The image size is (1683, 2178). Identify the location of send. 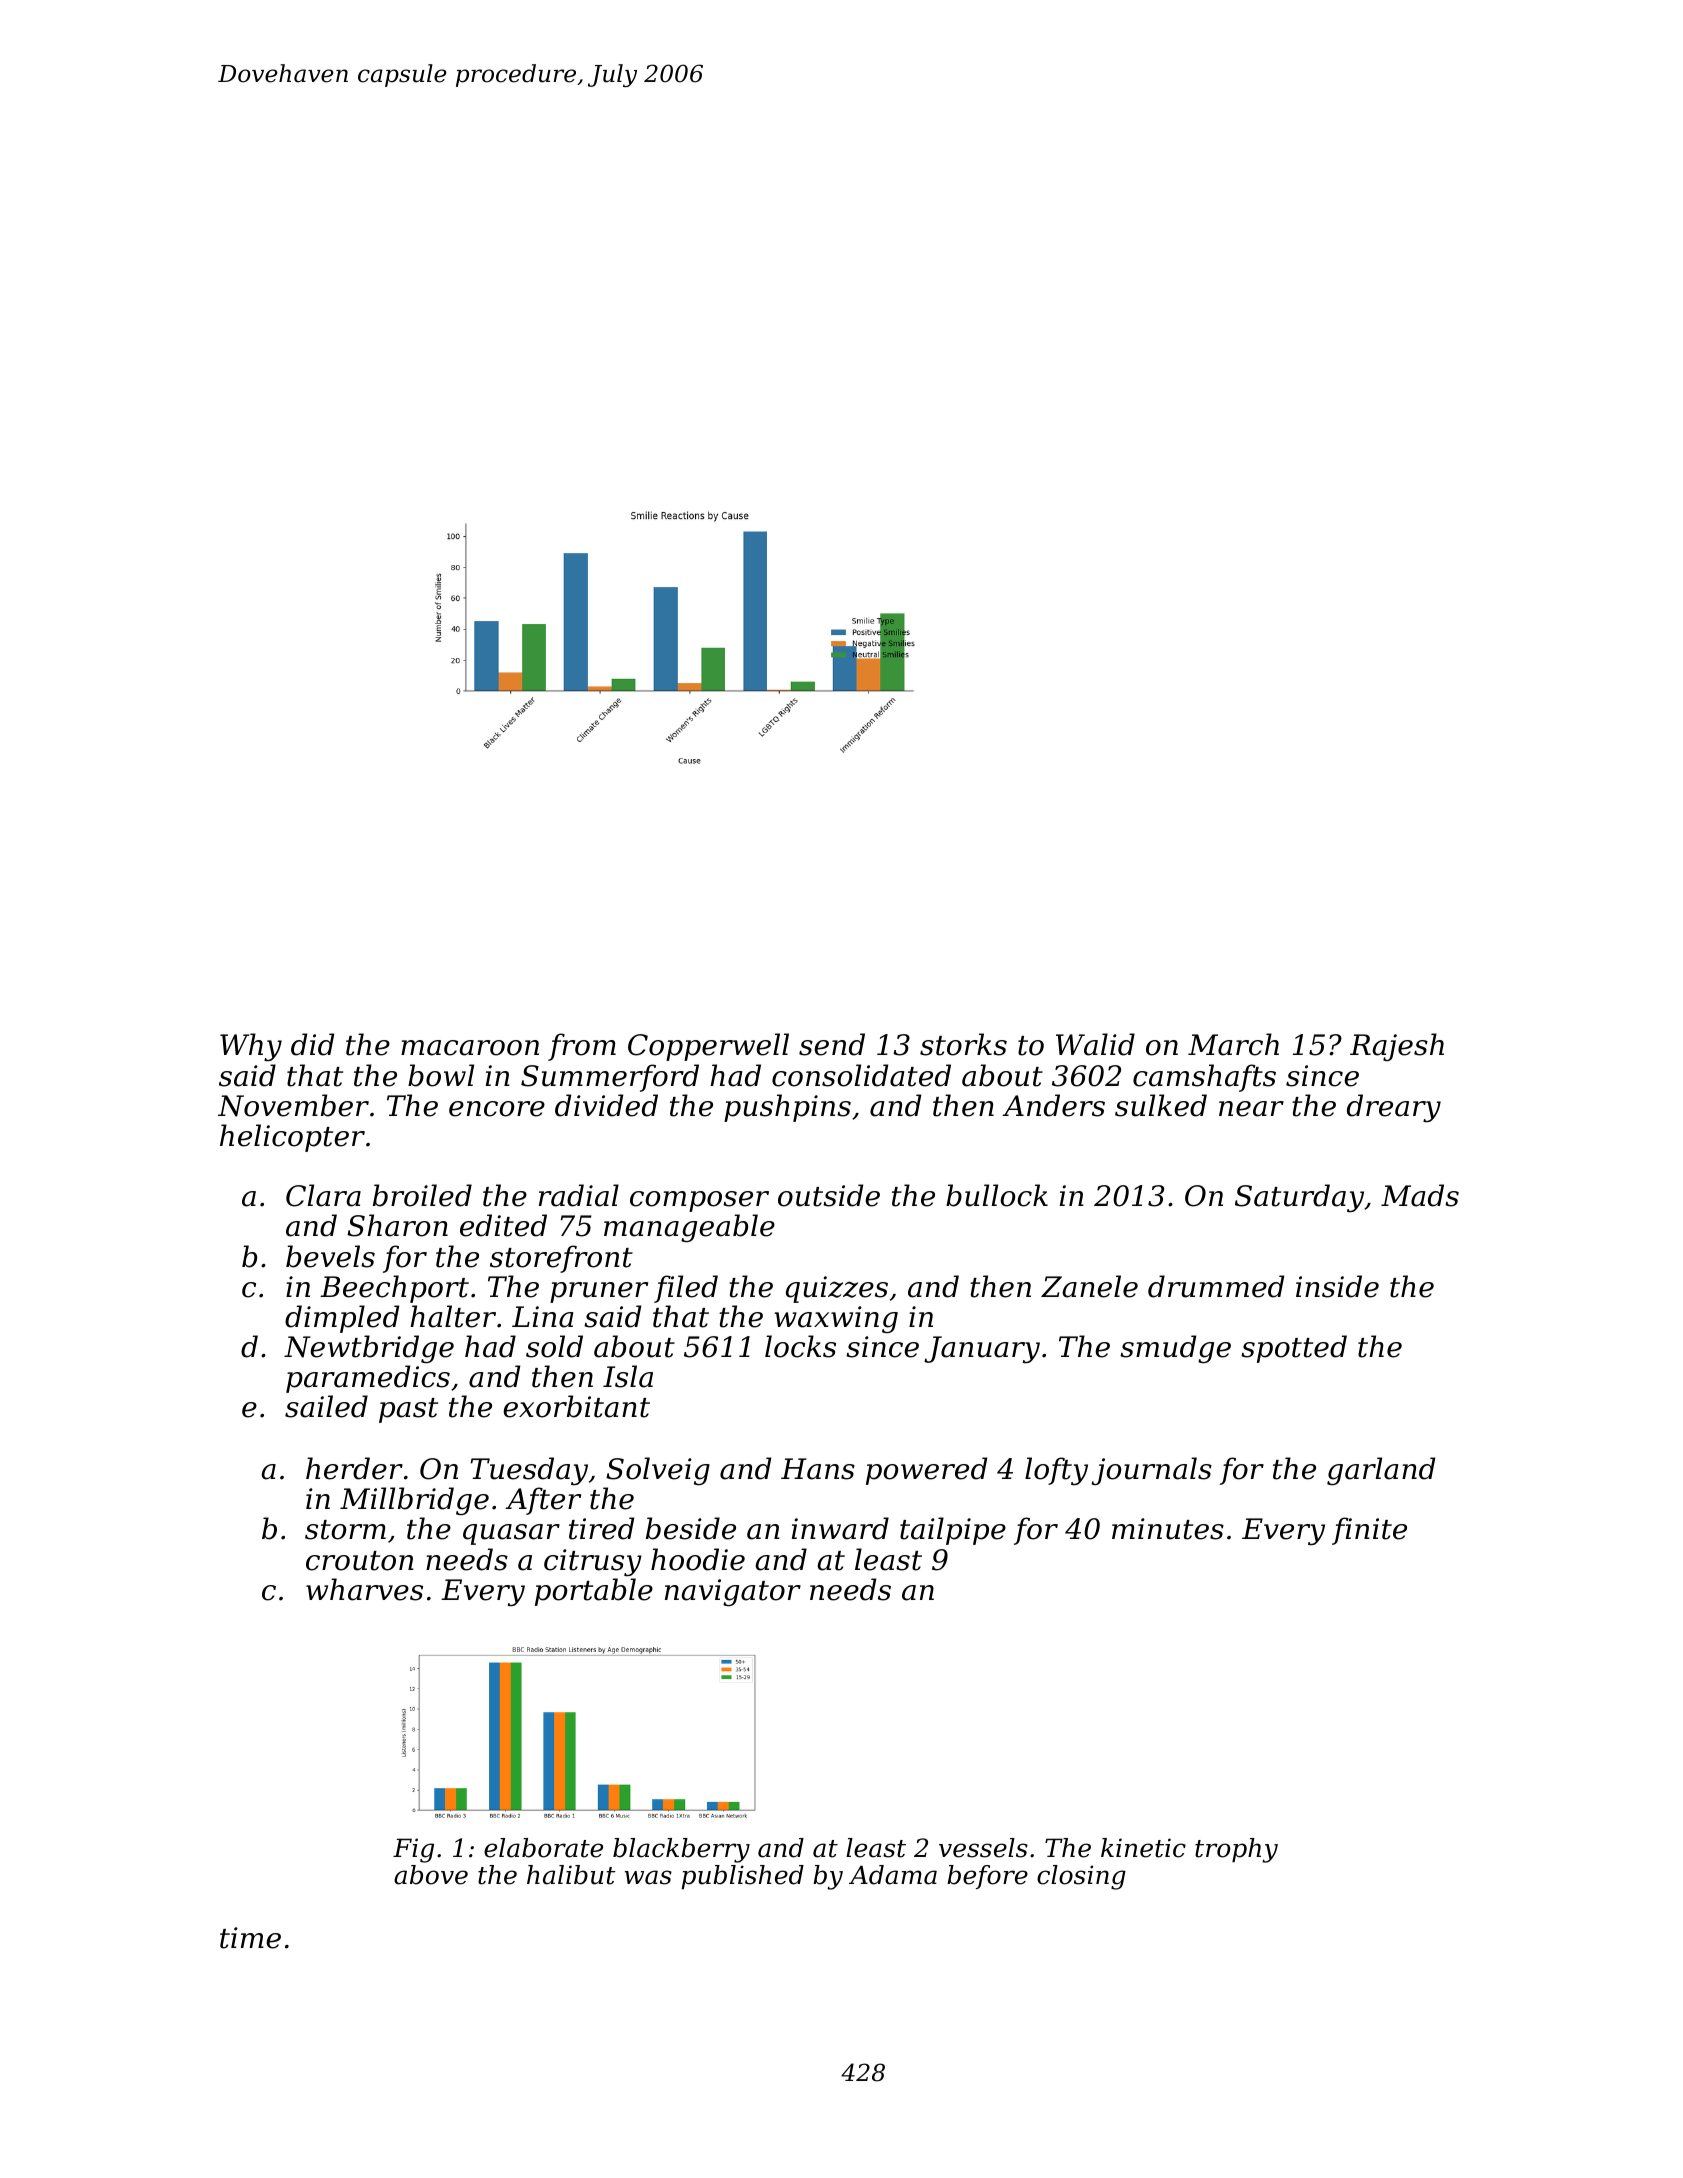
(832, 1044).
